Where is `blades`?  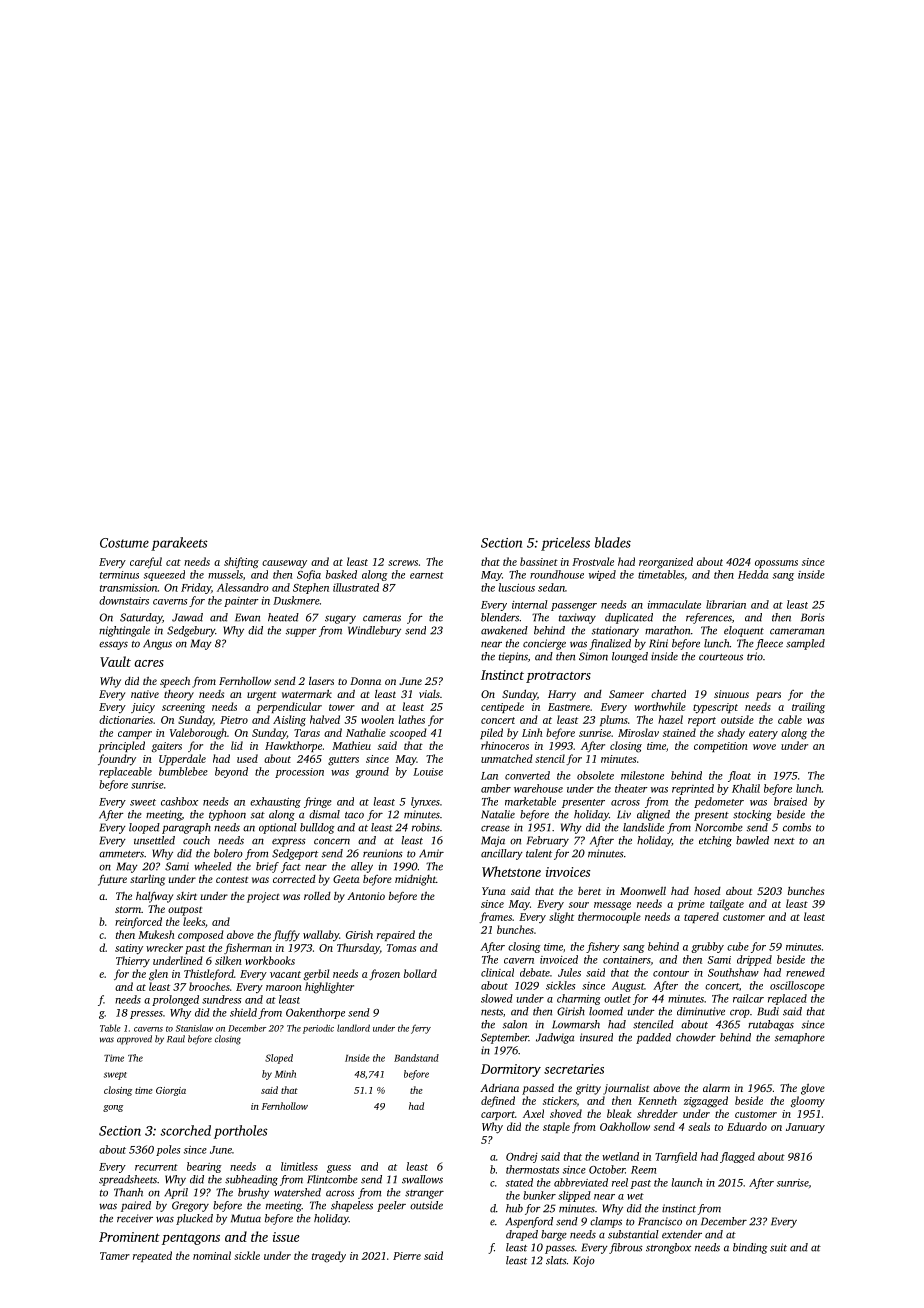 blades is located at coordinates (613, 542).
